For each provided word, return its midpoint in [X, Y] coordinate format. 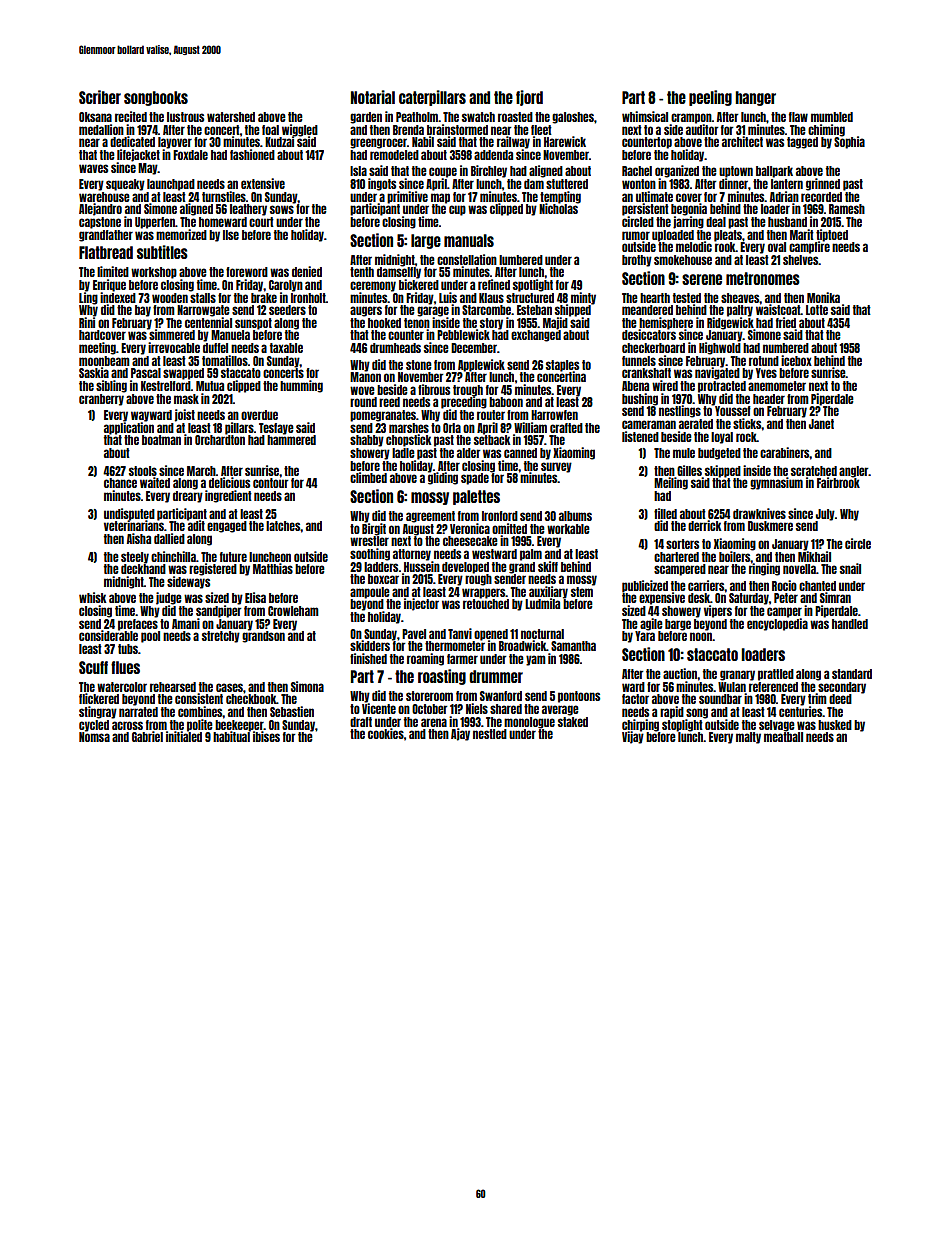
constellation [467, 259]
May [148, 169]
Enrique [109, 285]
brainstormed [457, 129]
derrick [705, 525]
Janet [821, 424]
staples [562, 365]
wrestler [369, 541]
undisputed [129, 514]
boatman [161, 440]
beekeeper [239, 725]
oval [777, 247]
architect [742, 141]
